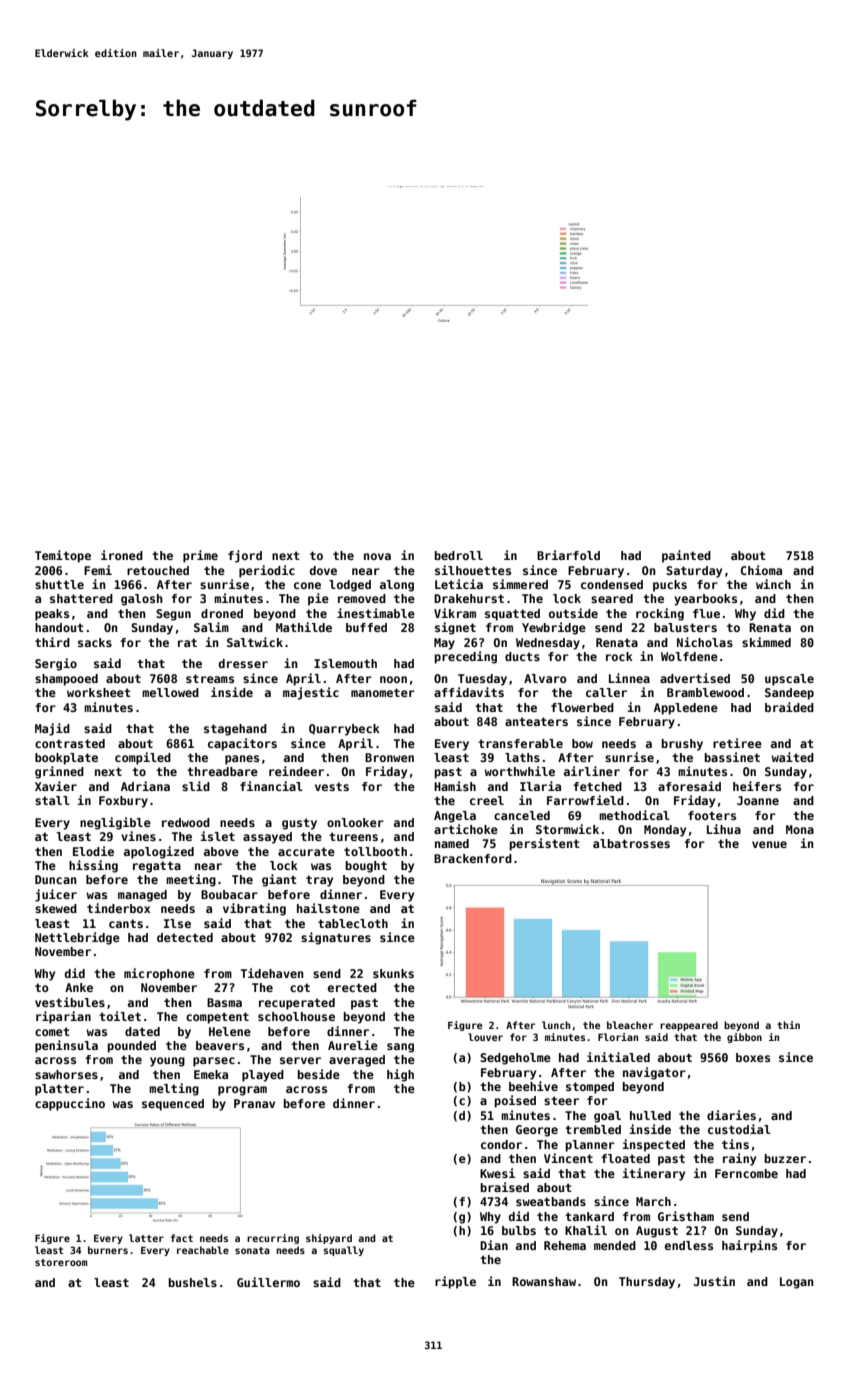 The width and height of the screenshot is (849, 1400). I want to click on vests, so click(332, 786).
